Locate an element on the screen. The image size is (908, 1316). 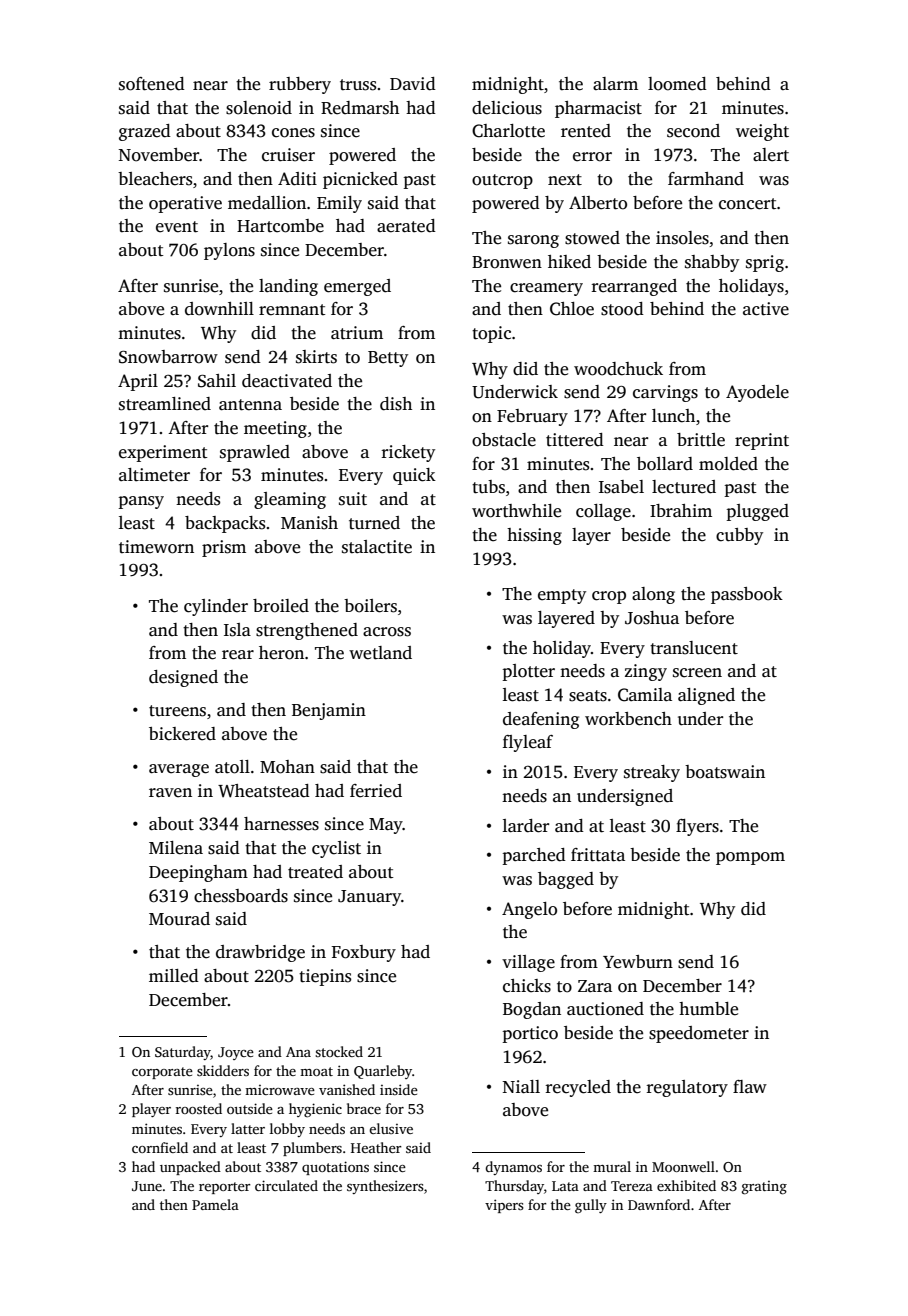
along is located at coordinates (653, 595).
